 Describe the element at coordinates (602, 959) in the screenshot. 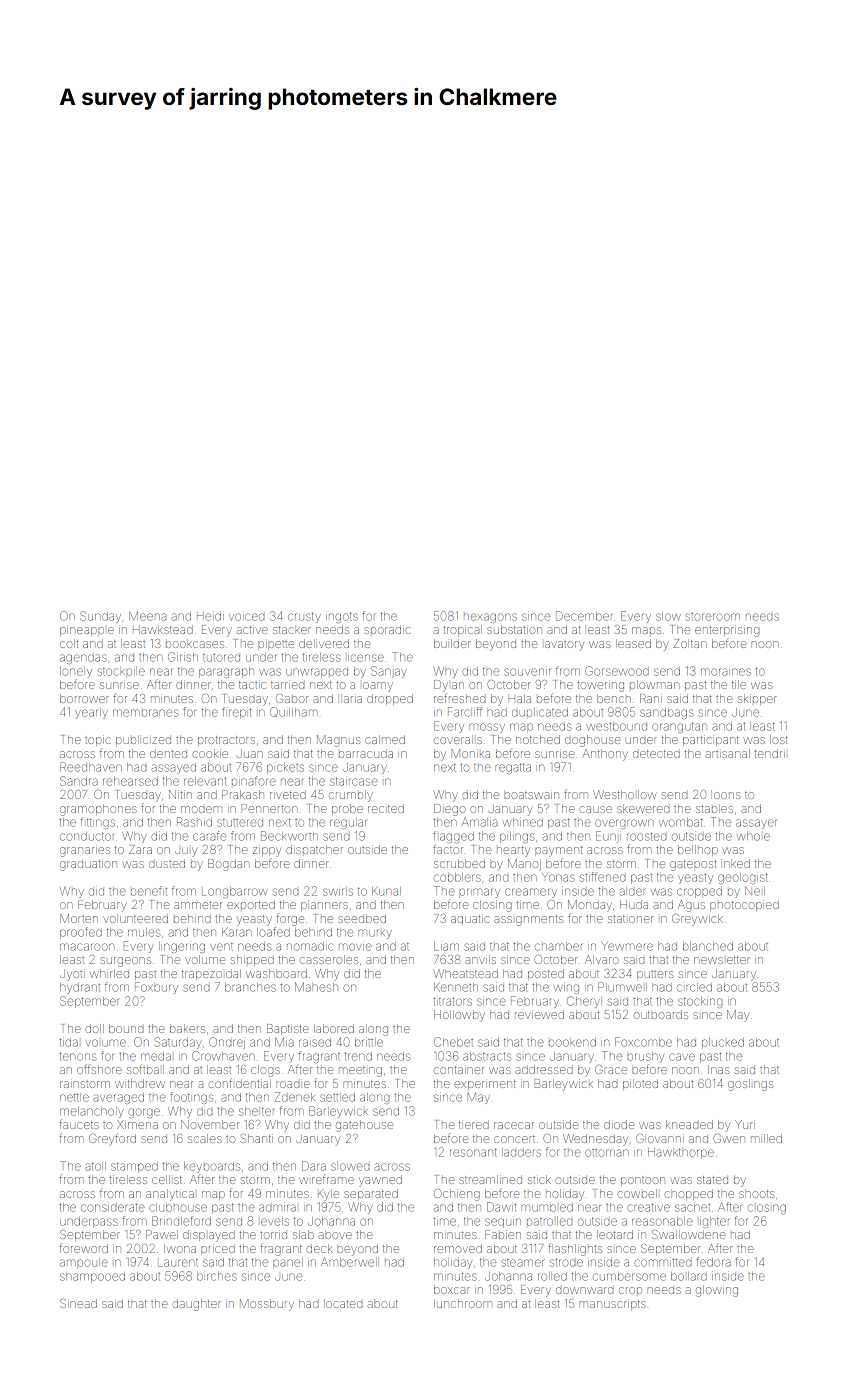

I see `Alvaro` at that location.
